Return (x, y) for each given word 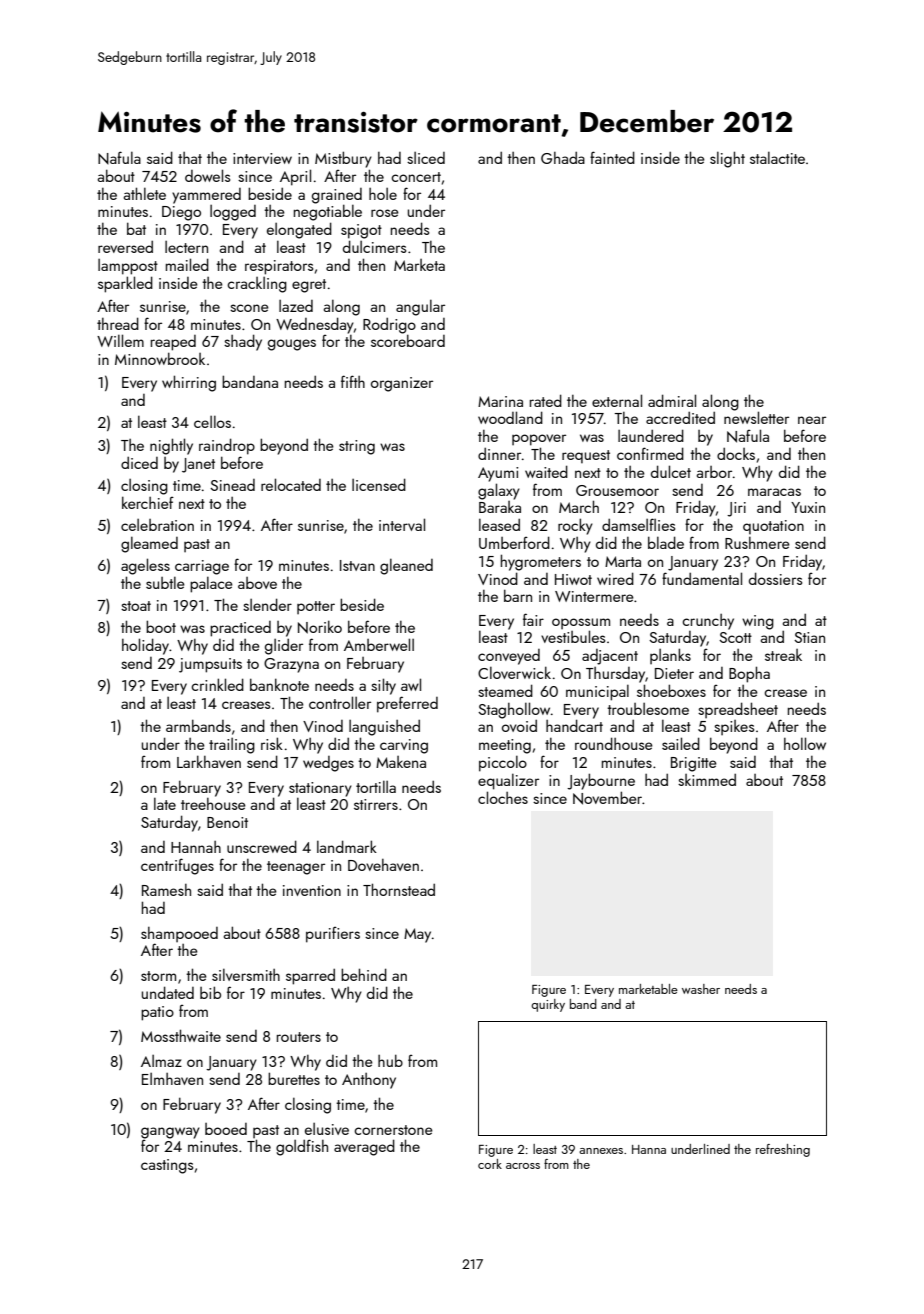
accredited (680, 417)
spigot (361, 231)
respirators (279, 267)
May (417, 935)
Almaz (161, 1061)
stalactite (777, 157)
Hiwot (573, 579)
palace (211, 584)
